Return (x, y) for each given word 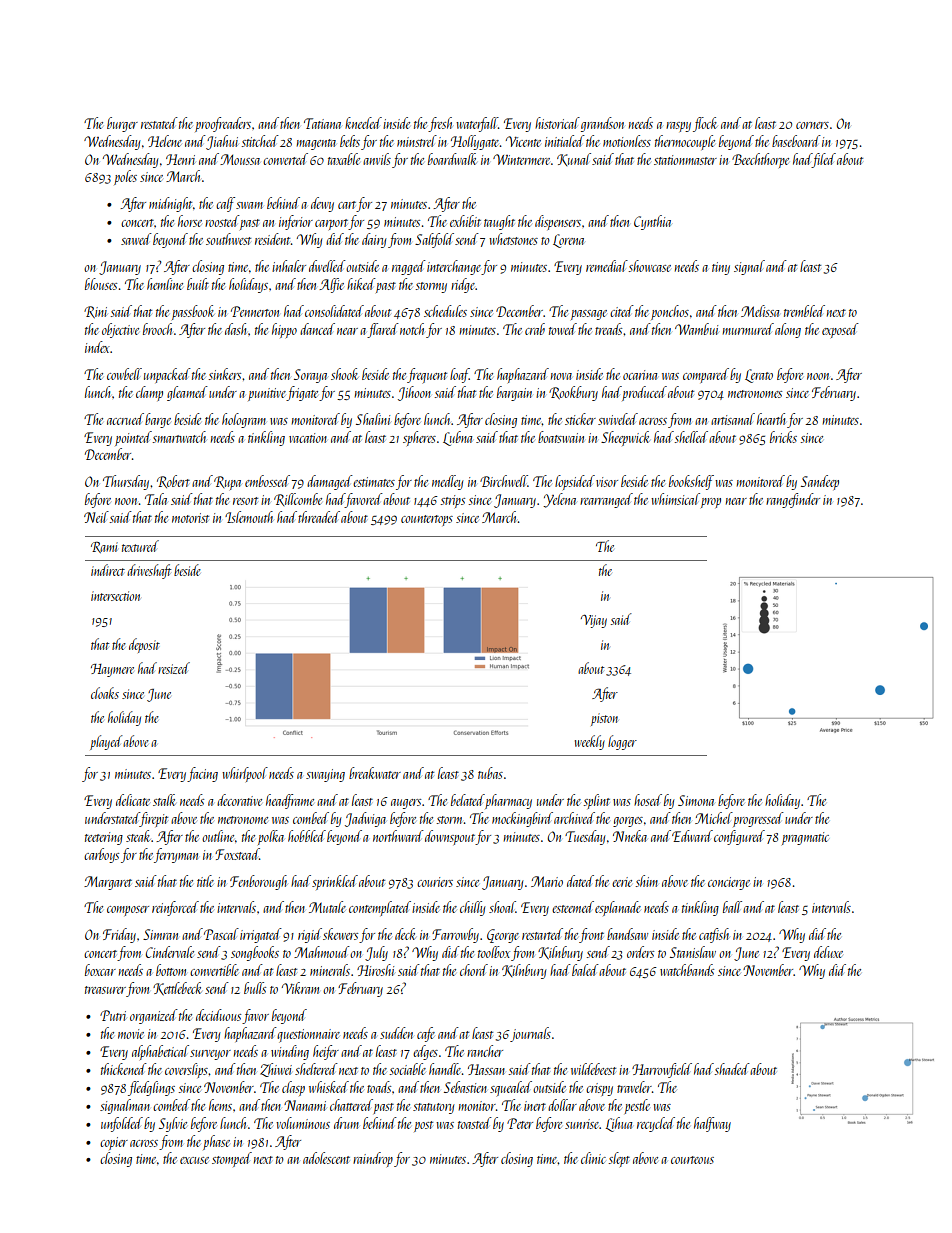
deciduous (218, 1015)
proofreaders (223, 124)
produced (644, 393)
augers (406, 804)
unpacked (167, 375)
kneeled (363, 123)
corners (812, 125)
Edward (692, 836)
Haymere (112, 670)
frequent (427, 376)
